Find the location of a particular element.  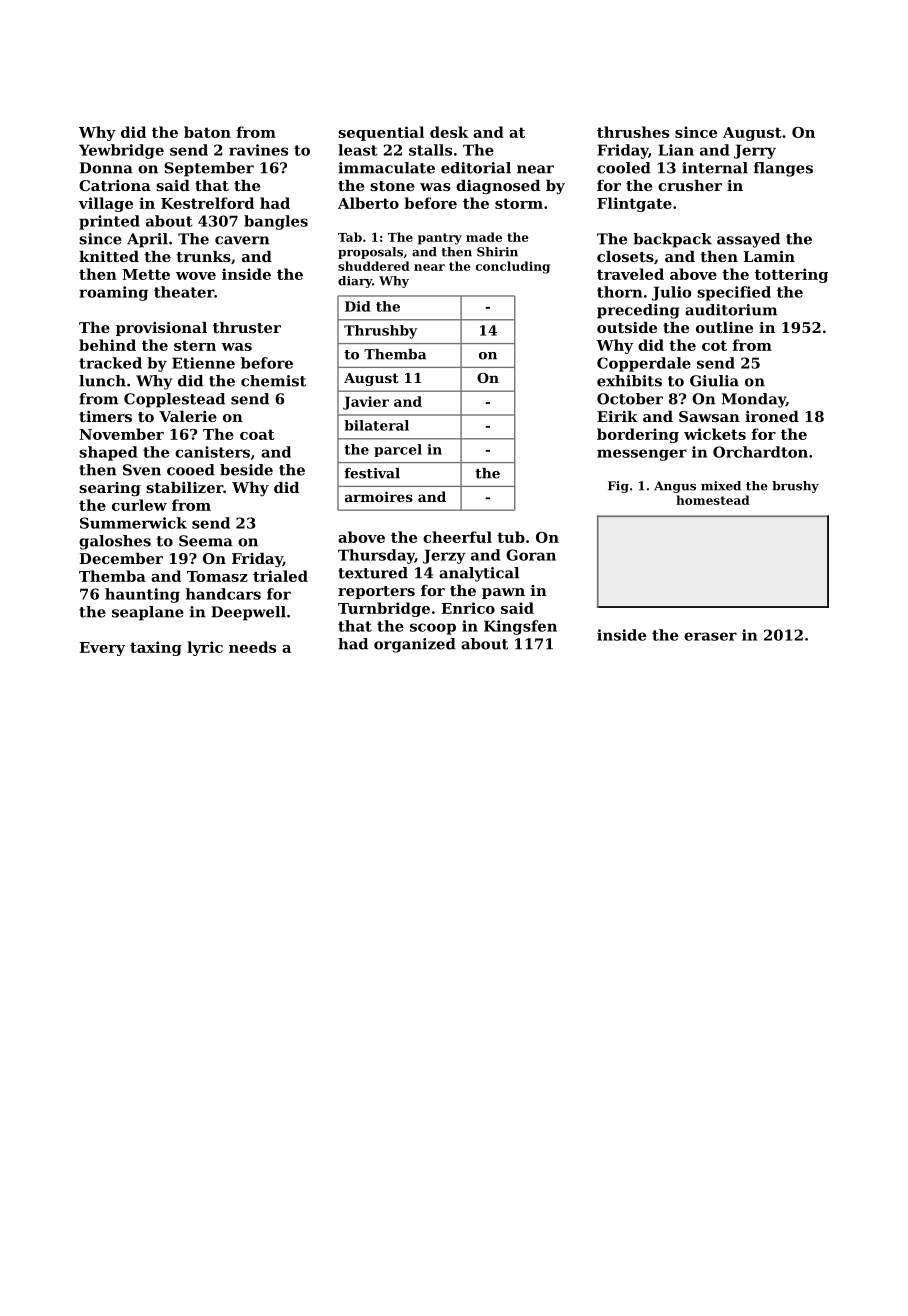

closets is located at coordinates (625, 256).
